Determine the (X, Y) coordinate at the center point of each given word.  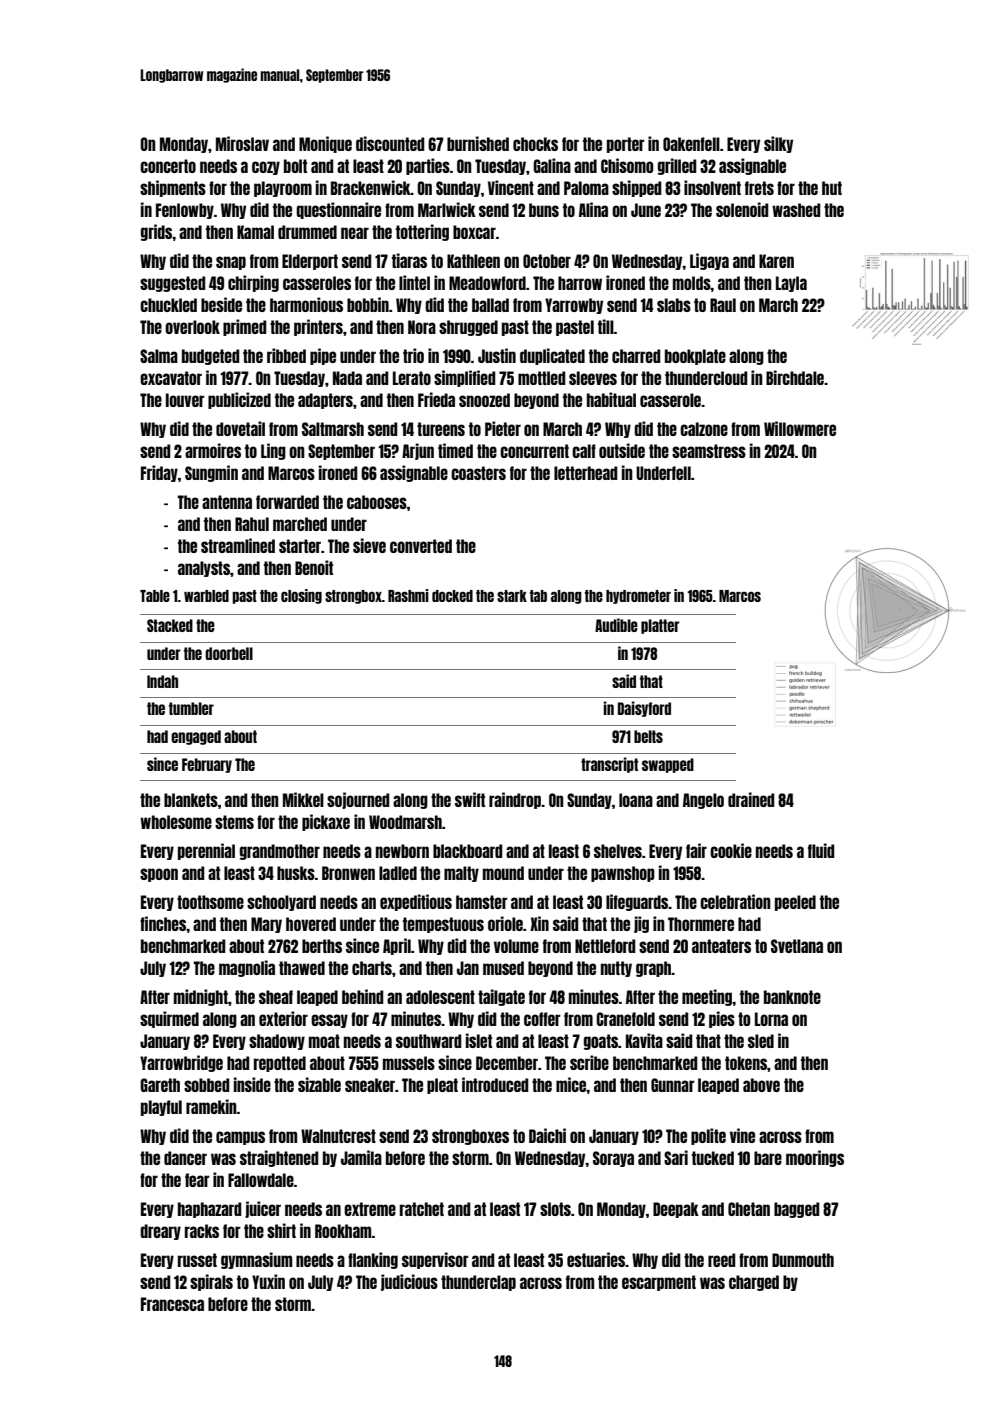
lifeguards (637, 902)
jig (641, 924)
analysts (204, 569)
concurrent (534, 451)
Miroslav (242, 143)
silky (778, 144)
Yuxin (268, 1281)
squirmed (169, 1019)
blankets (191, 800)
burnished (478, 143)
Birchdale (795, 377)
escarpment (659, 1283)
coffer (542, 1019)
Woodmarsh (405, 822)
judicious (409, 1282)
